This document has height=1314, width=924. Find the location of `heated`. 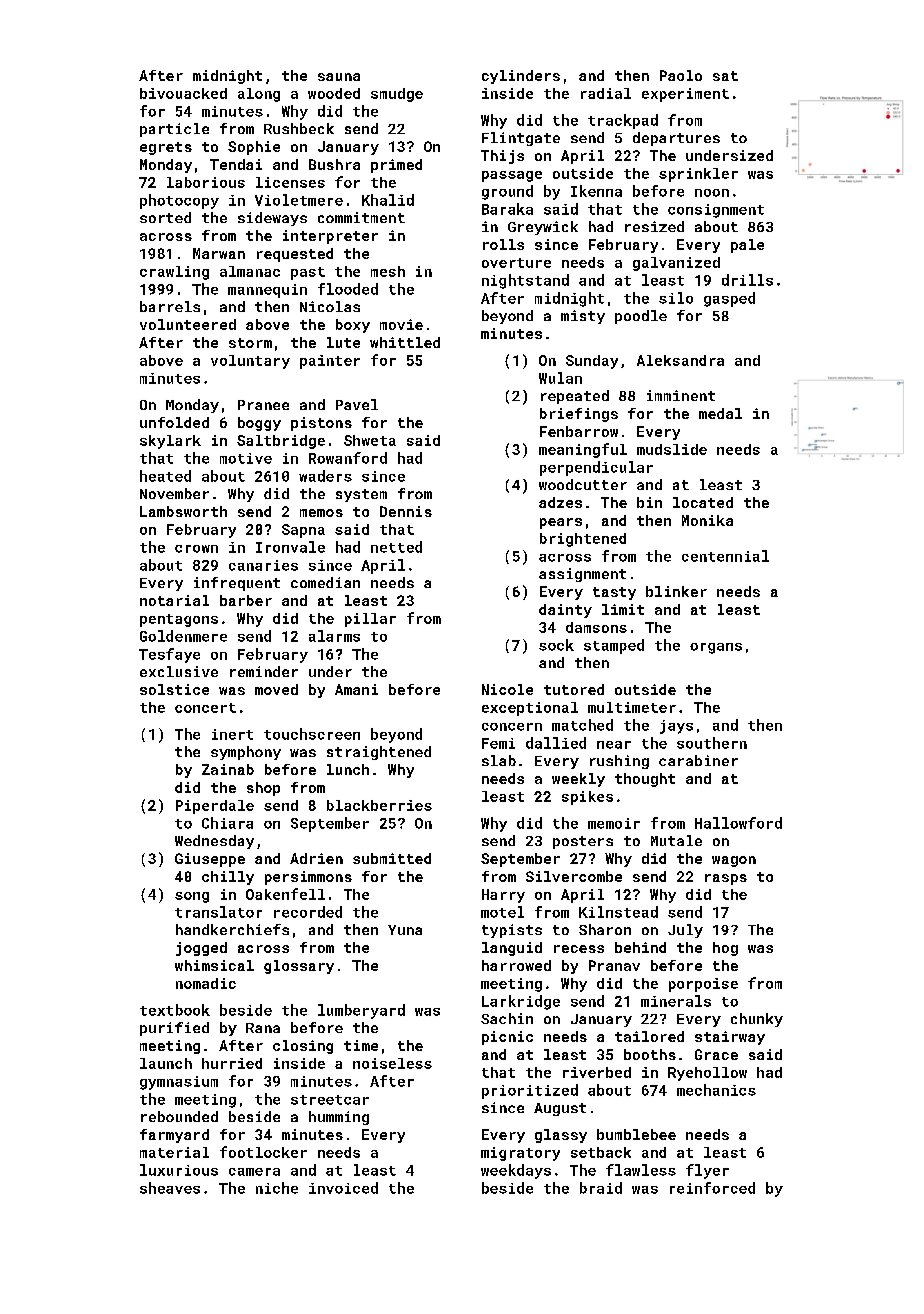

heated is located at coordinates (165, 476).
